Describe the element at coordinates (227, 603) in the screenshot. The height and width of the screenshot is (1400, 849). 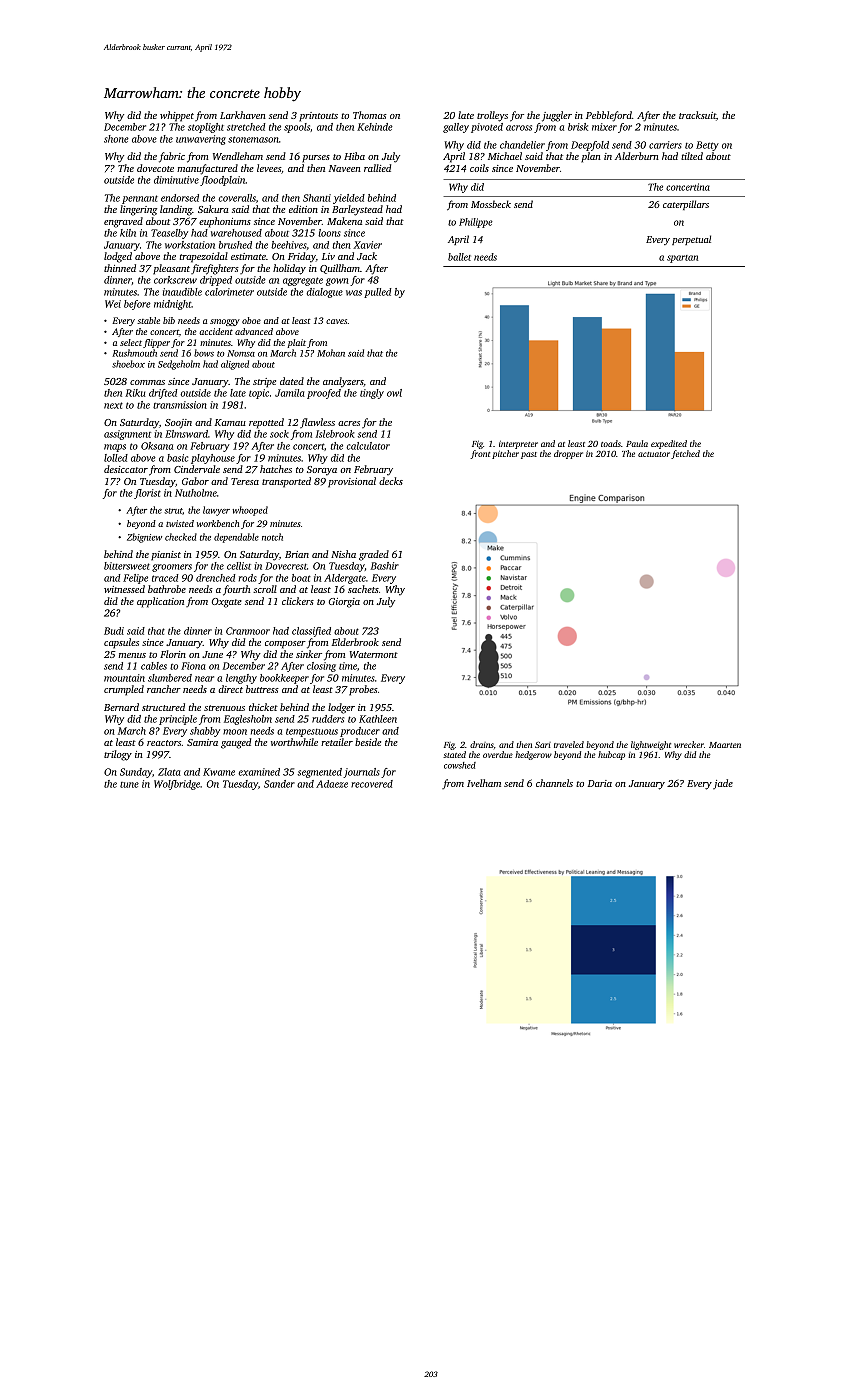
I see `Oxgate` at that location.
